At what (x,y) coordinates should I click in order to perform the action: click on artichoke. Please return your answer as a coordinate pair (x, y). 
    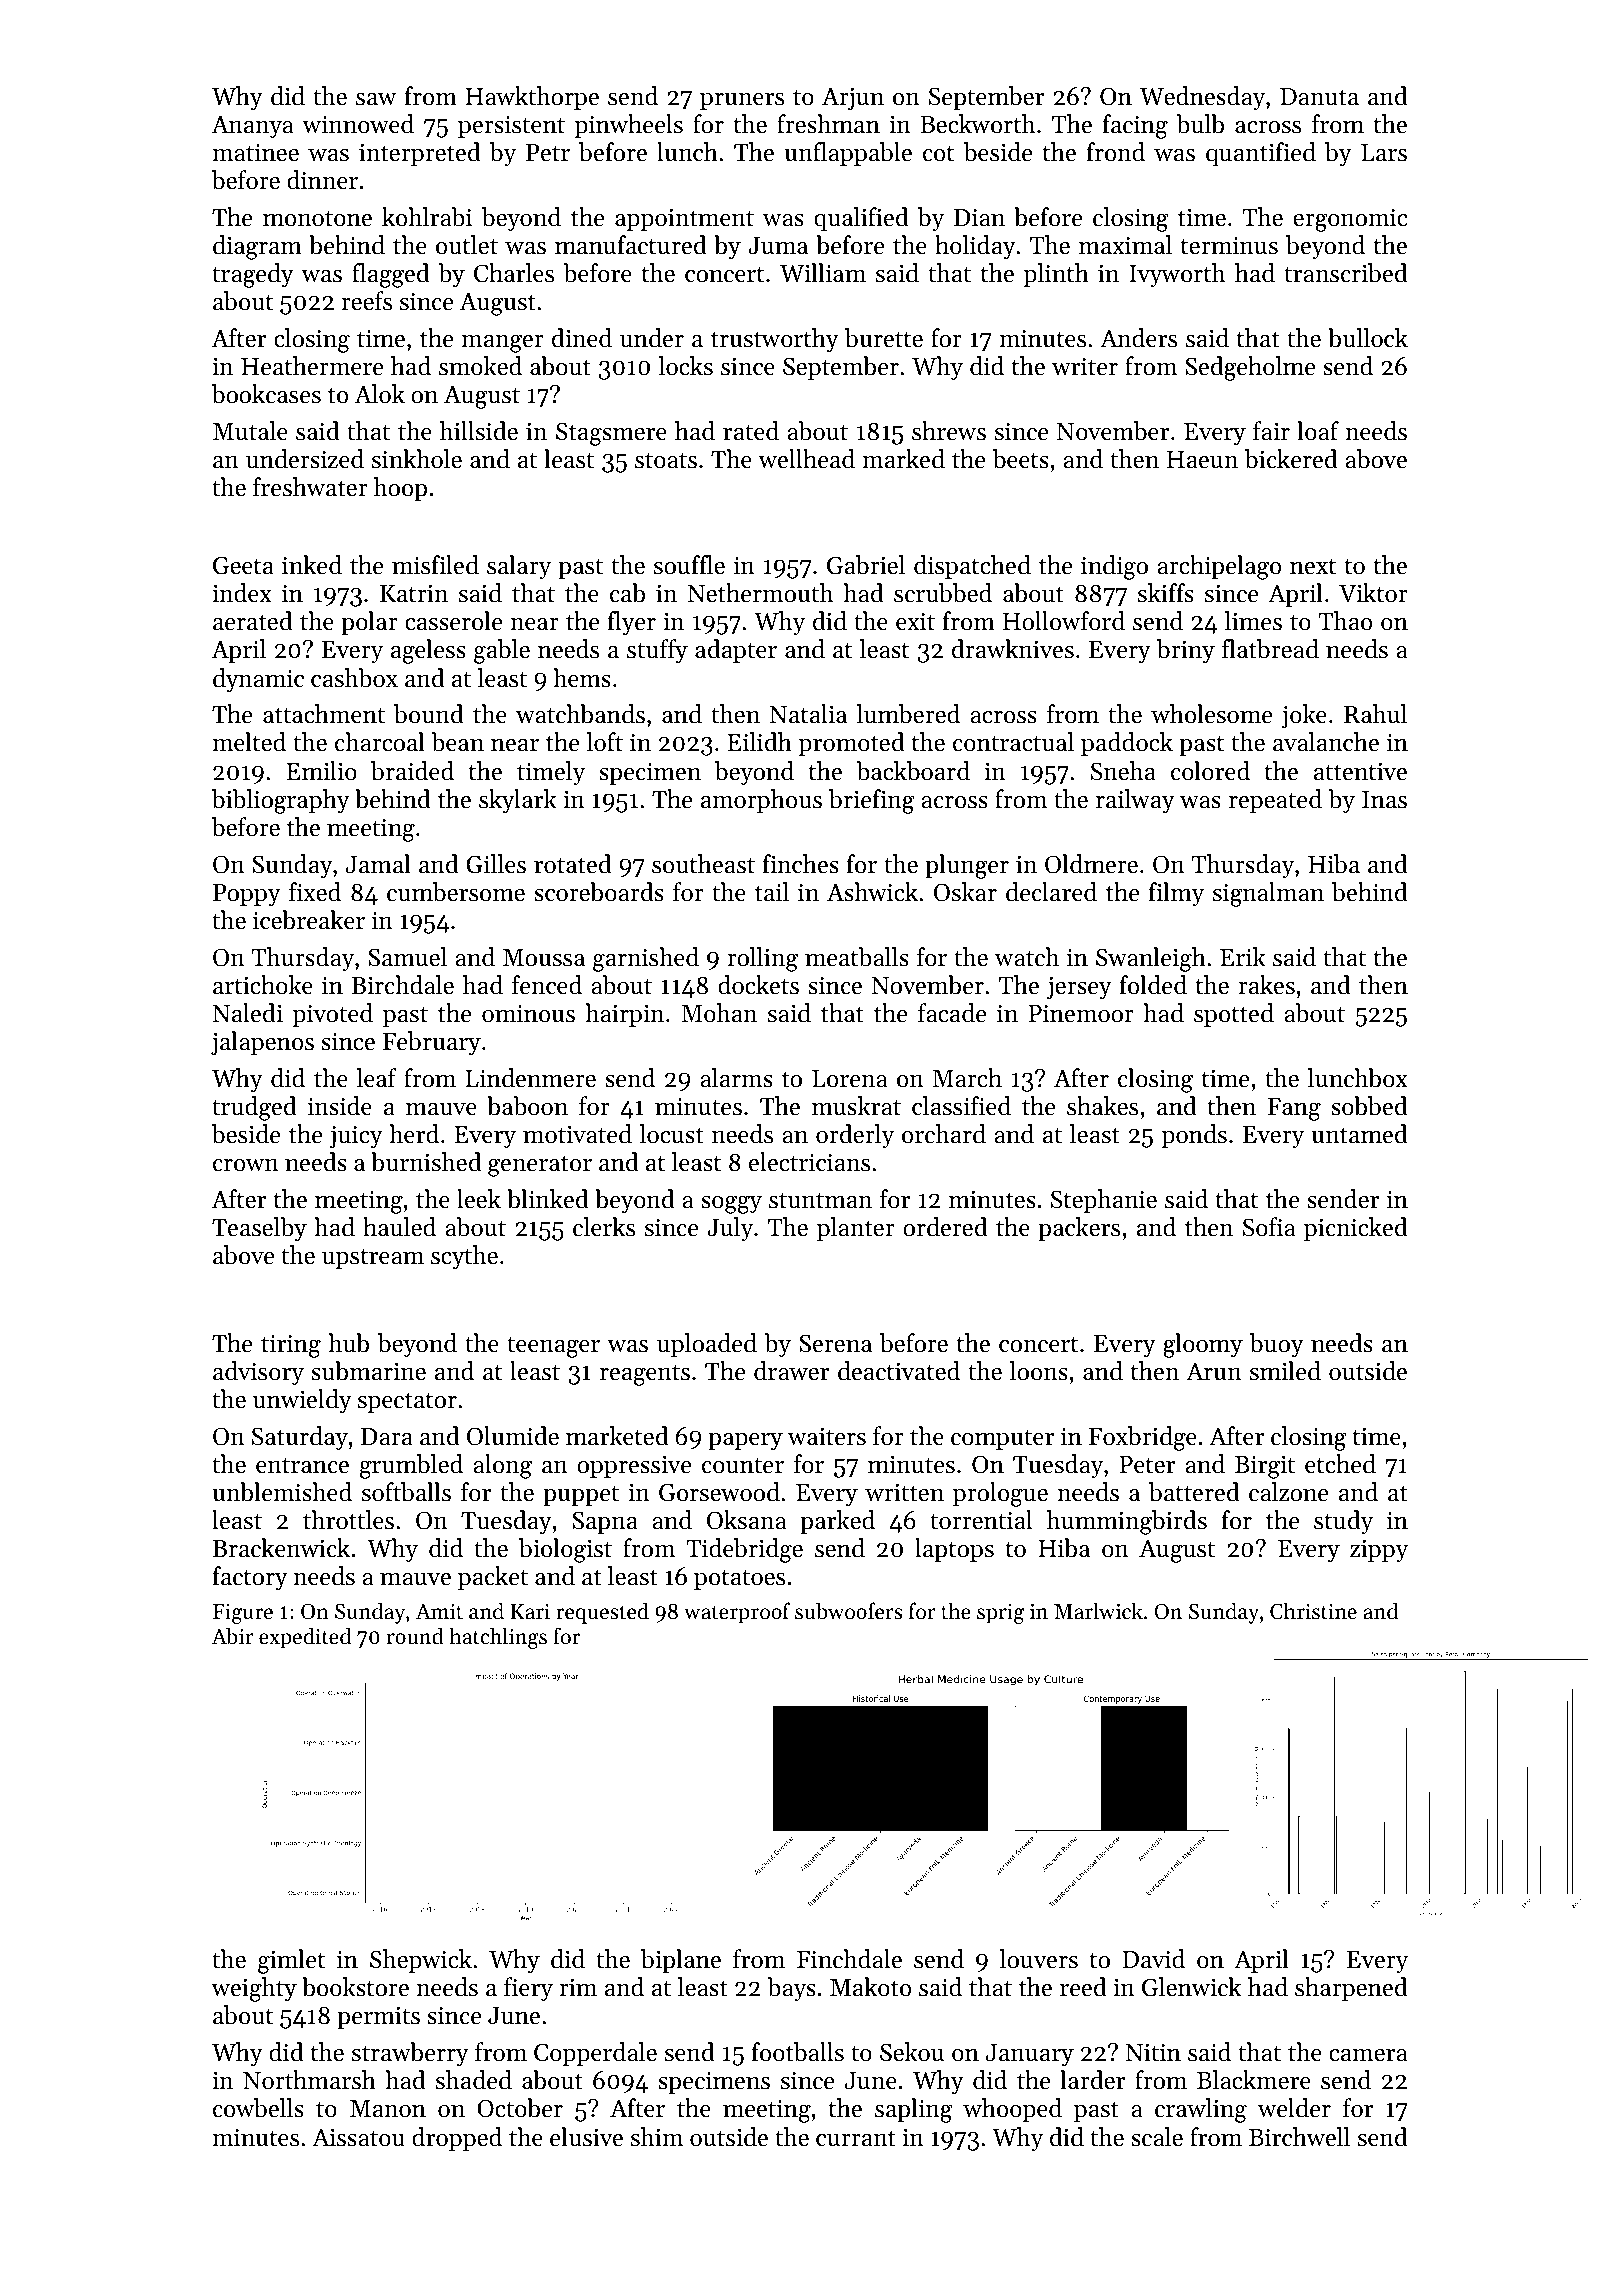
    Looking at the image, I should click on (263, 985).
